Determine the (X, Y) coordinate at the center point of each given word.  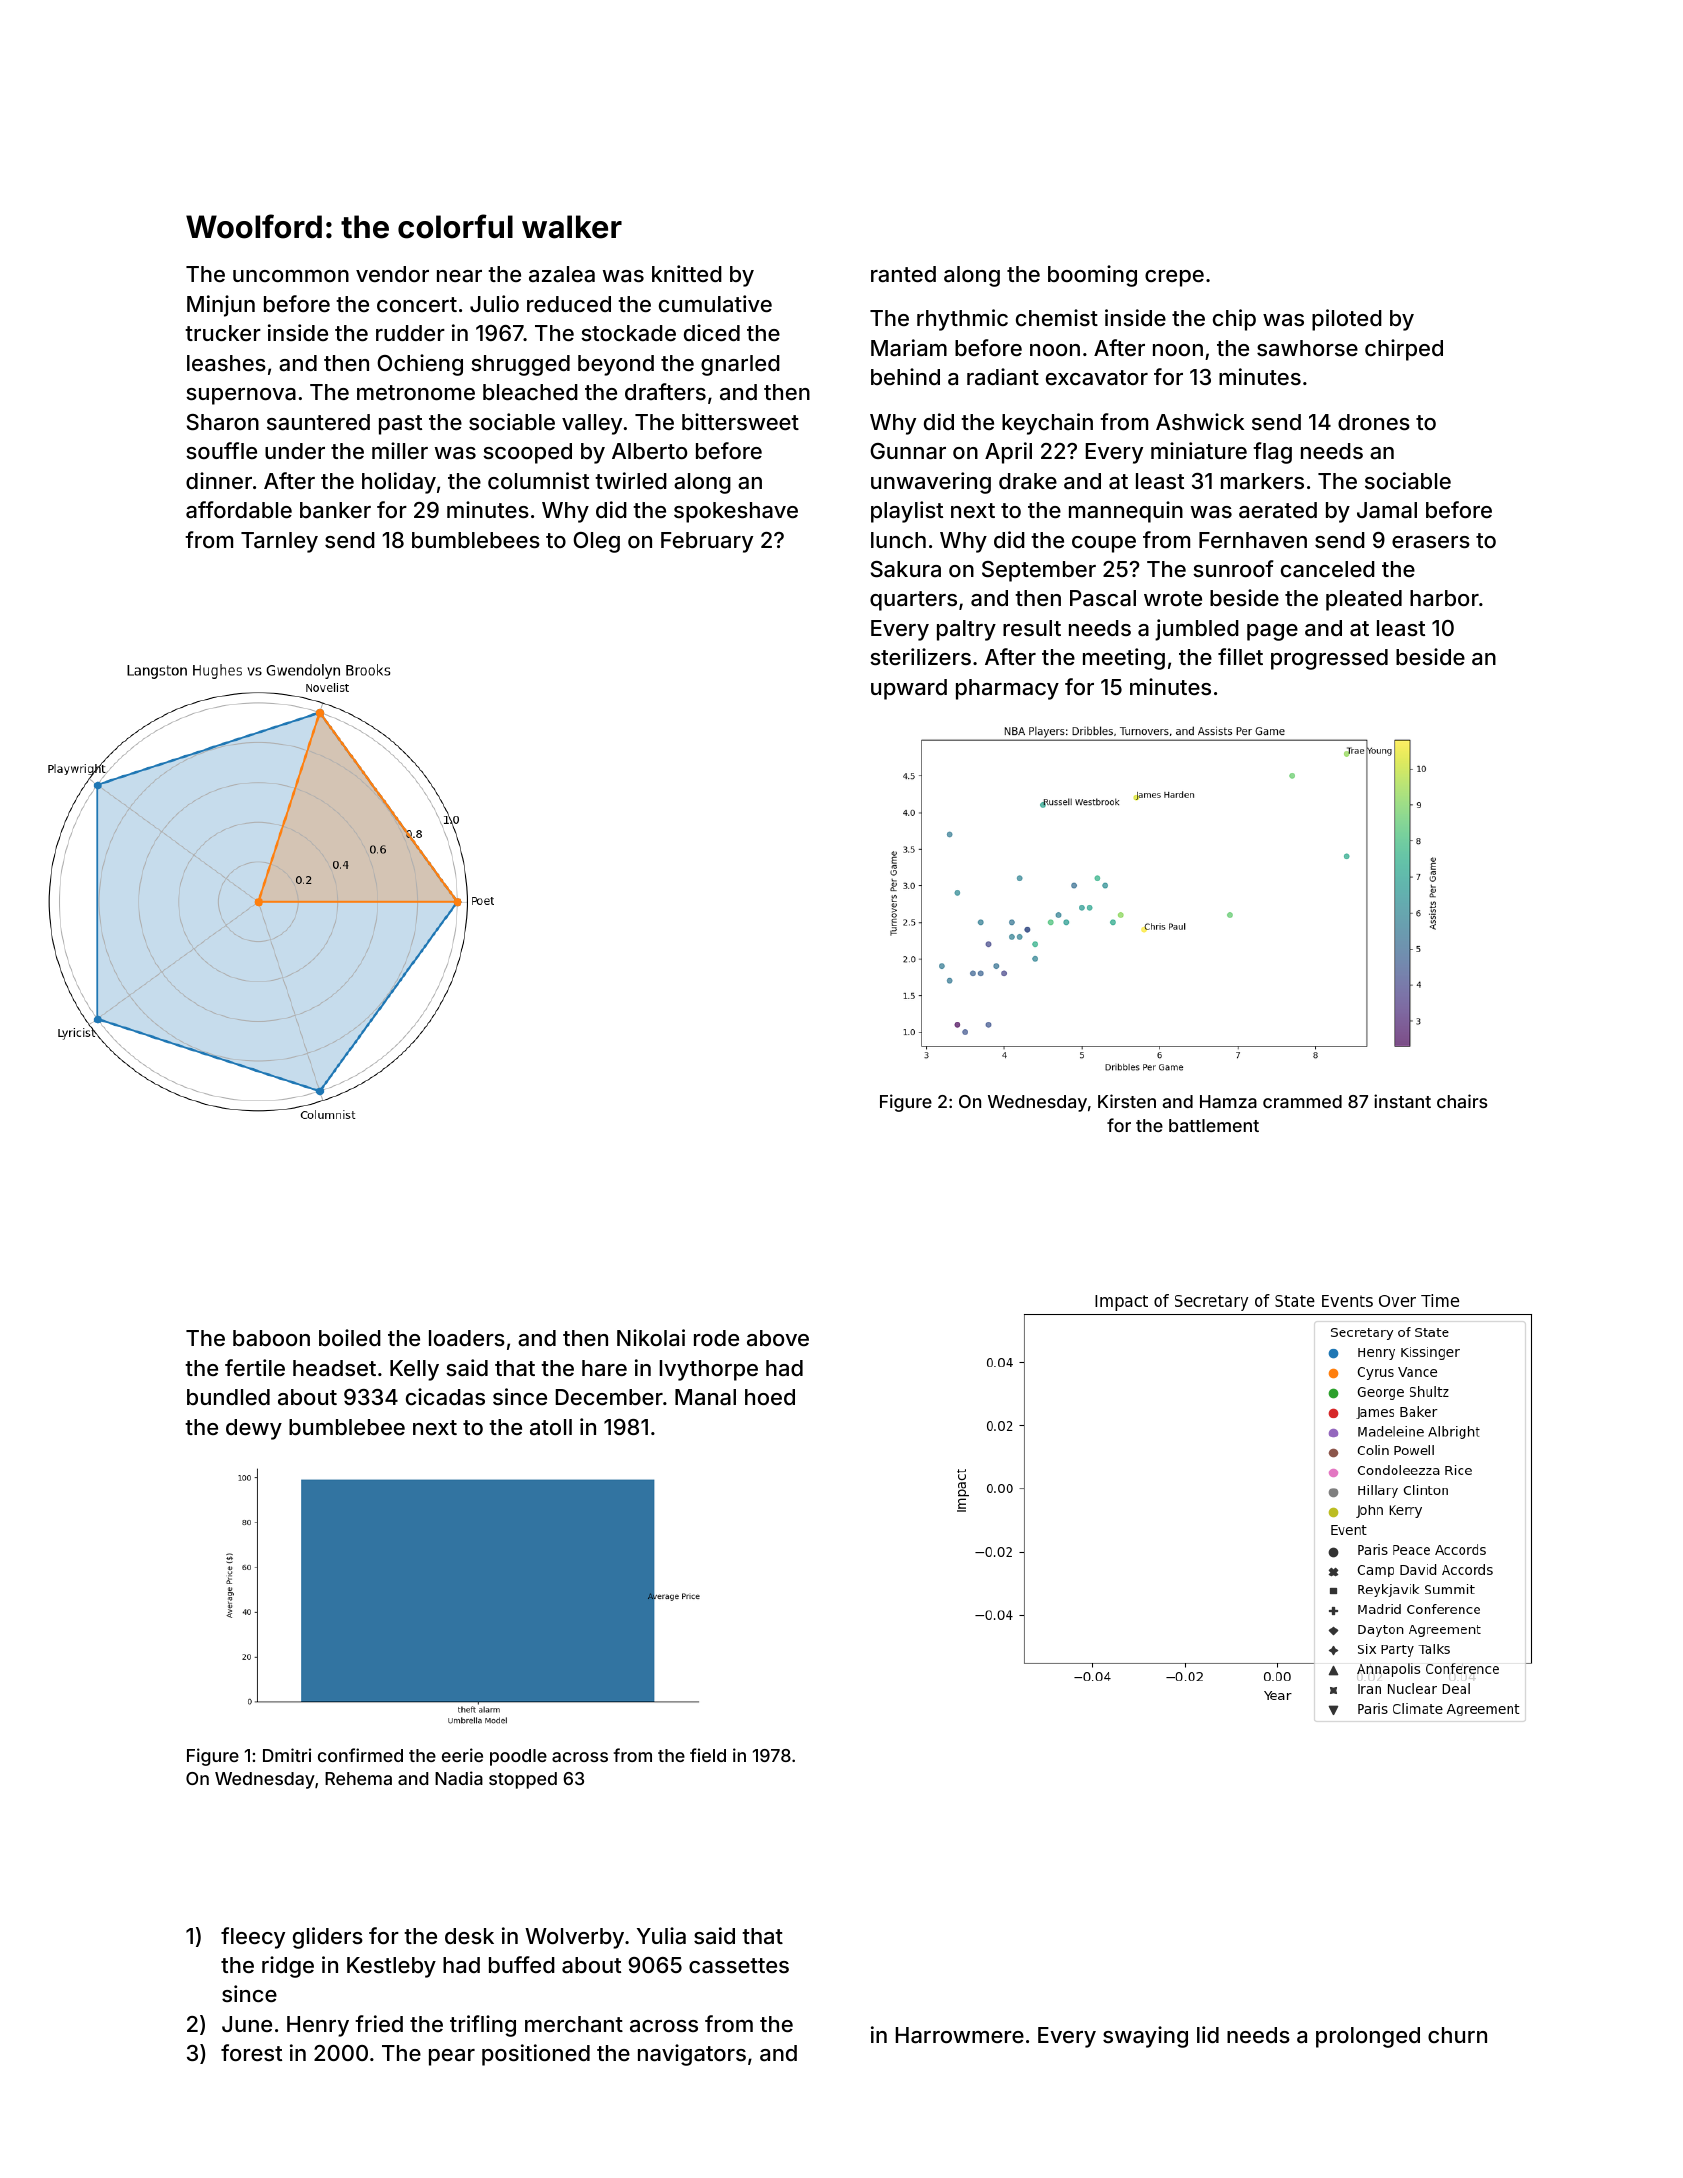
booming (1092, 276)
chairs (1462, 1101)
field (708, 1755)
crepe (1174, 278)
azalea (562, 274)
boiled (350, 1337)
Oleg (596, 542)
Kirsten (1127, 1101)
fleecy (253, 1938)
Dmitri (287, 1755)
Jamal (1387, 510)
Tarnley (279, 542)
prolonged (1368, 2037)
